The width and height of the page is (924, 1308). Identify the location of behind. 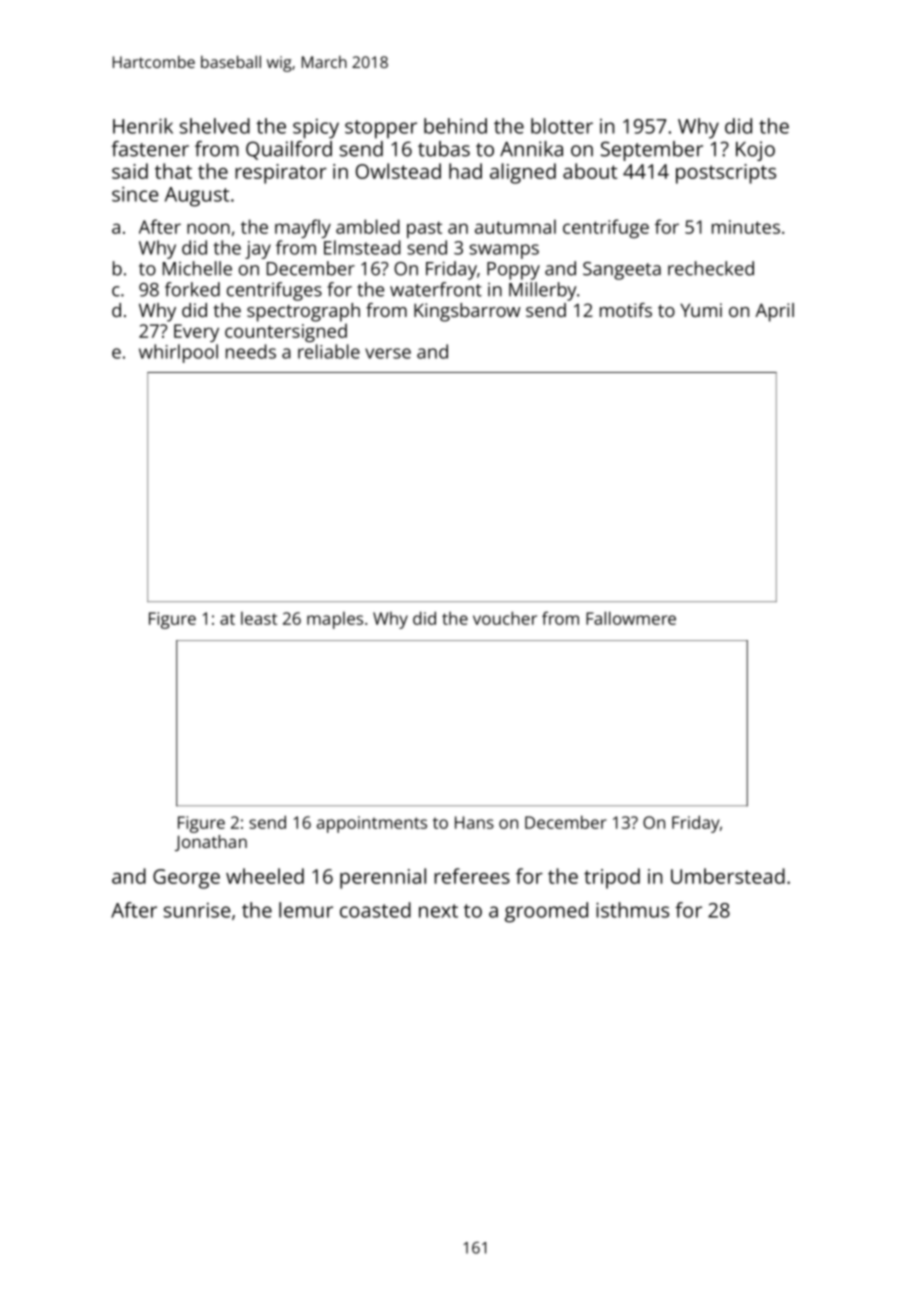
(455, 126).
